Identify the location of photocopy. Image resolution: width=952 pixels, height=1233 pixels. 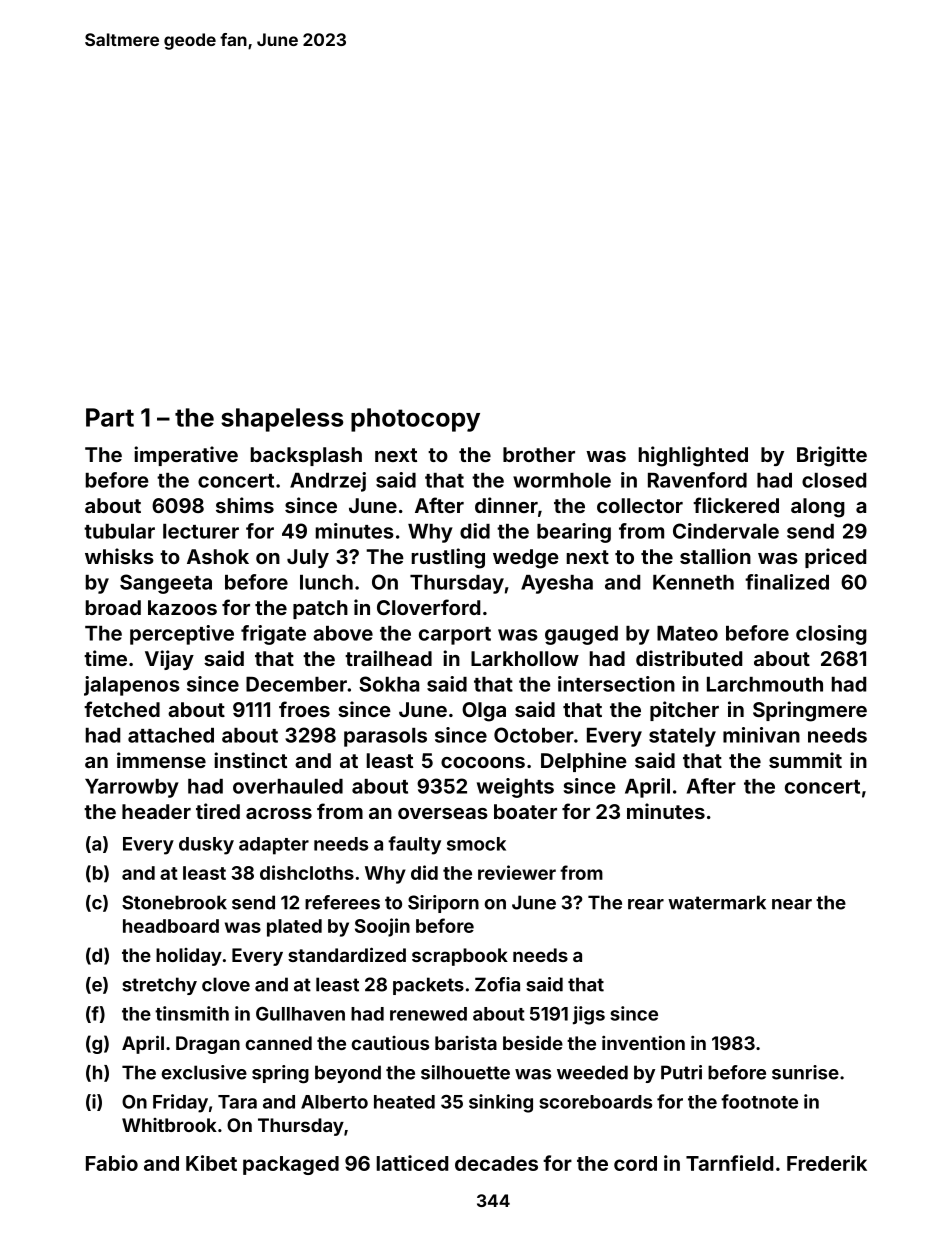
(415, 420).
